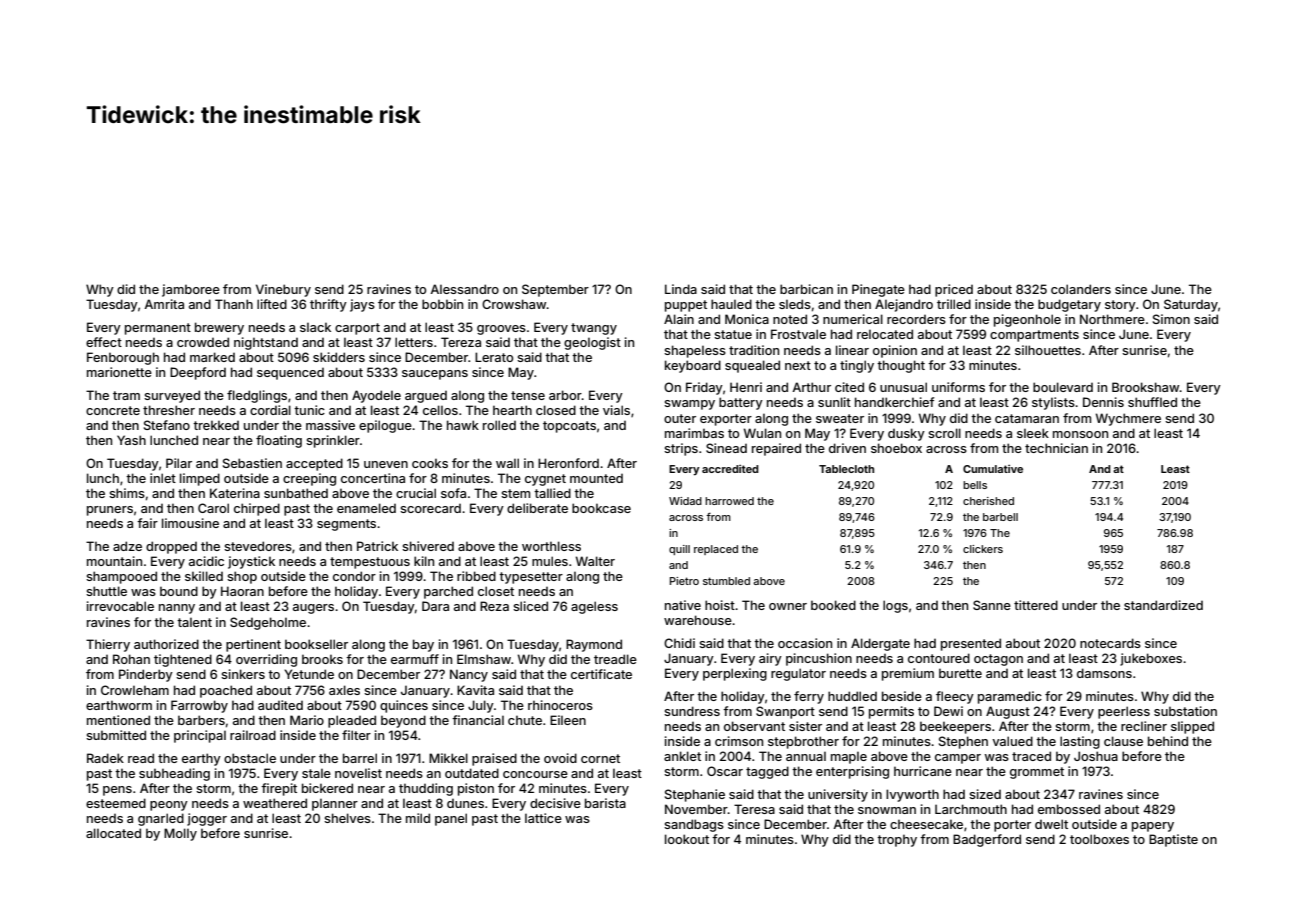  Describe the element at coordinates (1163, 605) in the screenshot. I see `standardized` at that location.
